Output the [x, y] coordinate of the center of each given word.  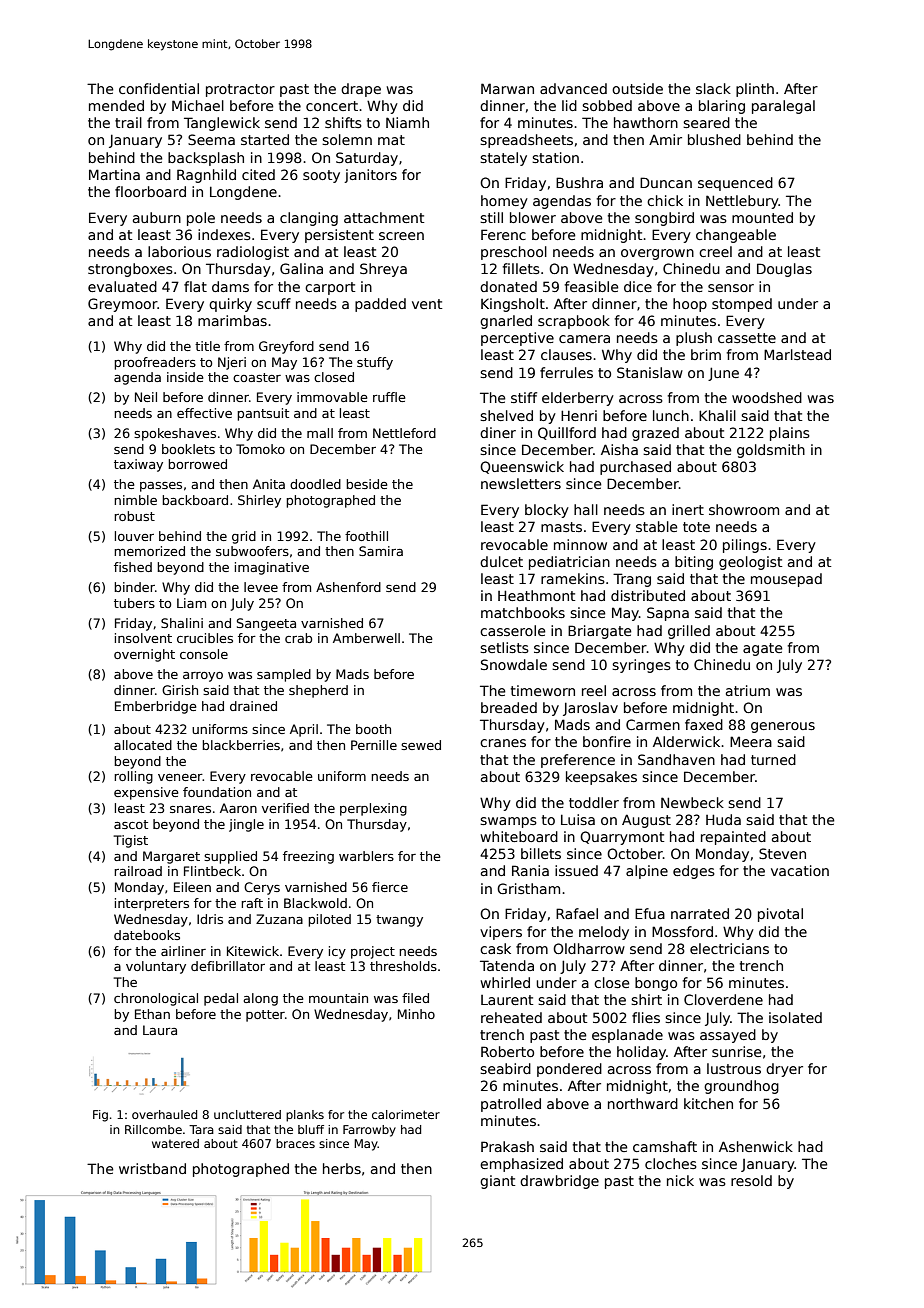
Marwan [507, 88]
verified [285, 808]
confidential [159, 88]
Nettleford [404, 433]
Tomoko [260, 449]
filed [415, 998]
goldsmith [771, 451]
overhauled [164, 1114]
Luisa [578, 819]
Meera [751, 741]
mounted [762, 217]
